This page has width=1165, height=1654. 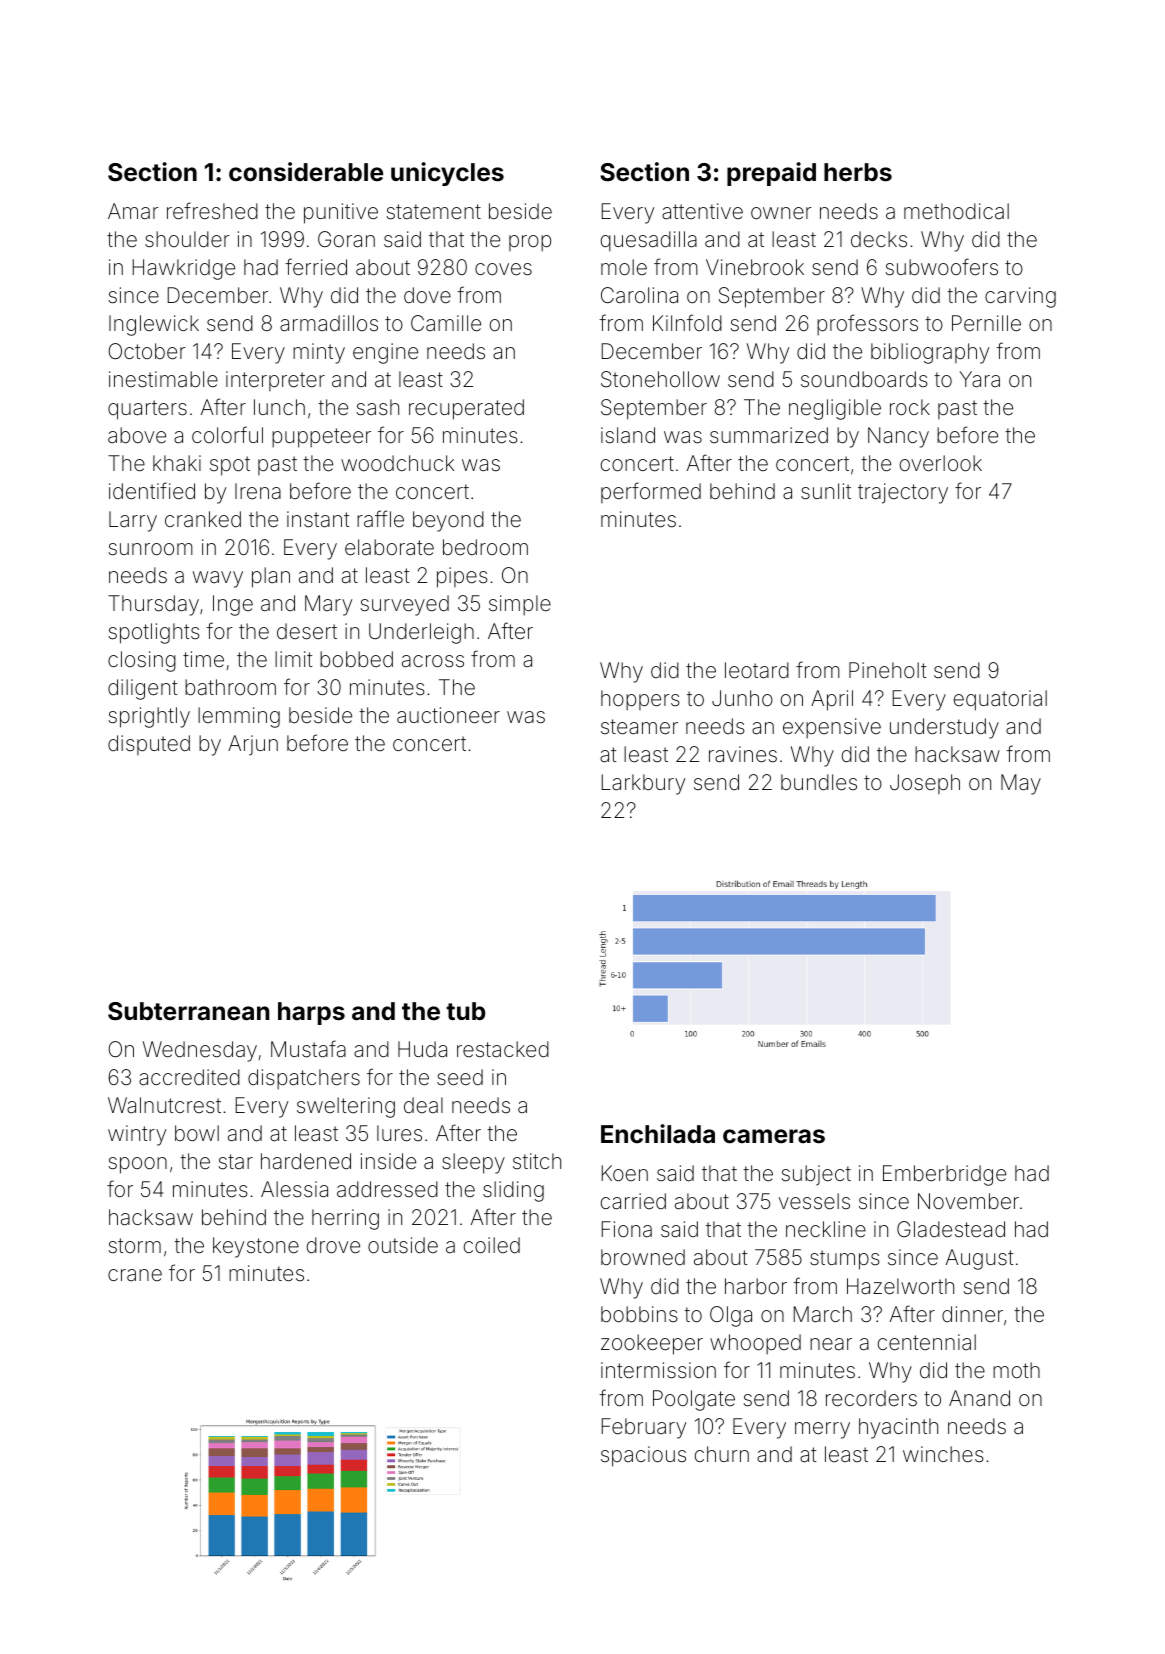 What do you see at coordinates (742, 698) in the page?
I see `Junho` at bounding box center [742, 698].
